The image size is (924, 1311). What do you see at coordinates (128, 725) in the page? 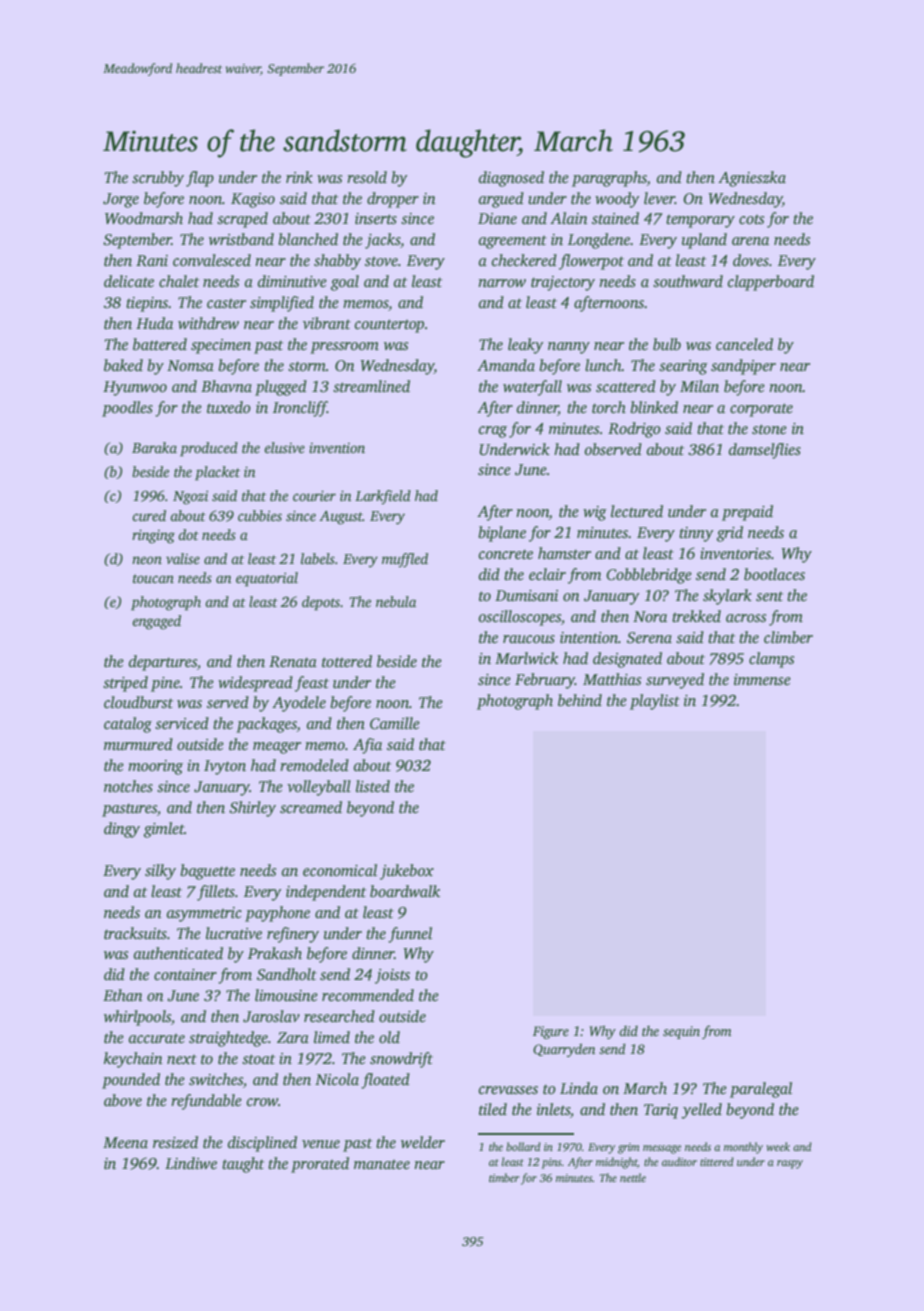
I see `catalog` at bounding box center [128, 725].
